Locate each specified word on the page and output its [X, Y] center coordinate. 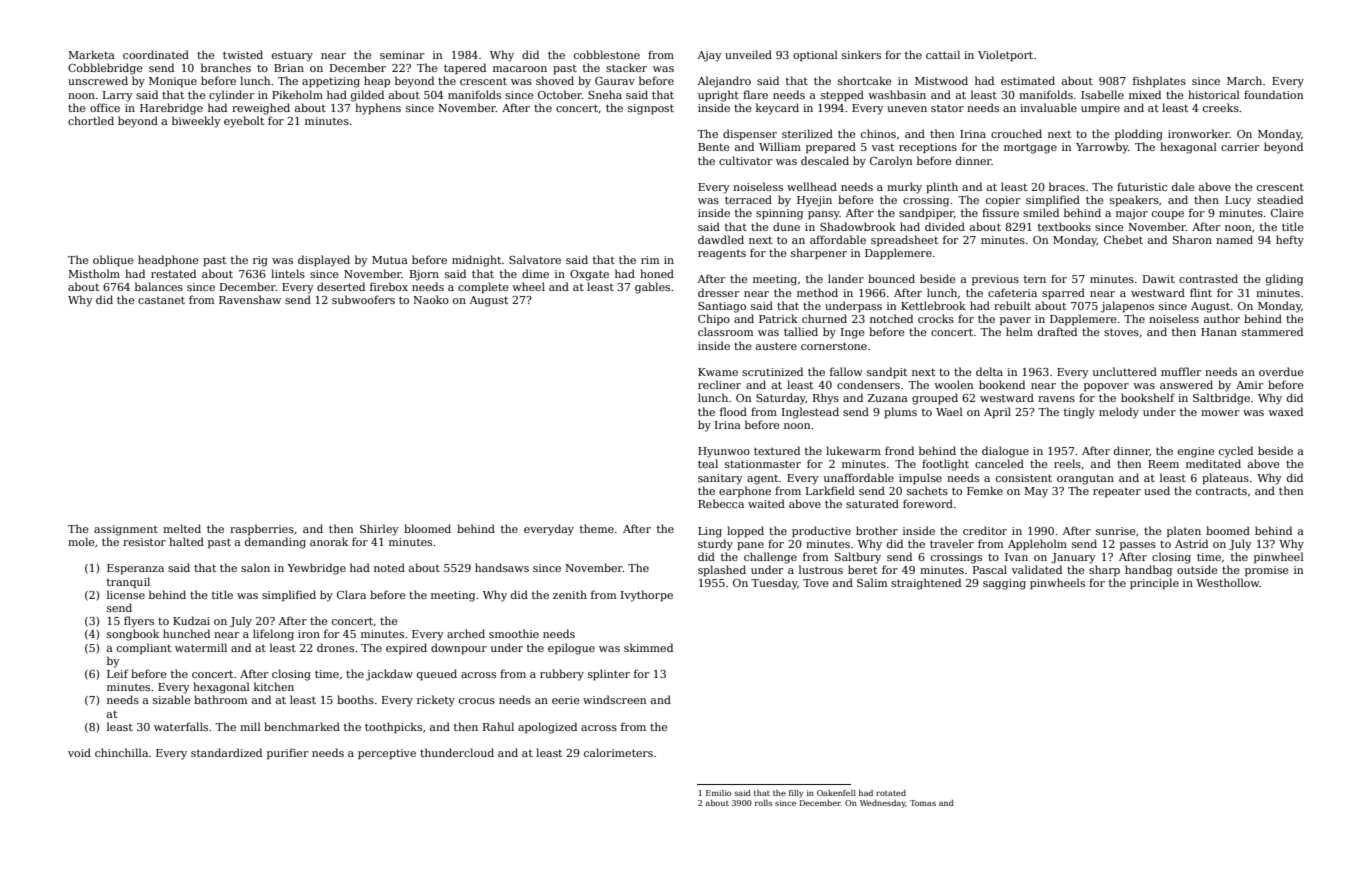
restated [173, 273]
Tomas [923, 803]
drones [335, 647]
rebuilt [1012, 305]
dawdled [721, 239]
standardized [226, 752]
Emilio [718, 793]
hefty [1290, 241]
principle [1154, 584]
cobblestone [607, 54]
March [1244, 80]
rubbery [562, 675]
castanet [161, 300]
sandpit [887, 373]
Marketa [91, 54]
